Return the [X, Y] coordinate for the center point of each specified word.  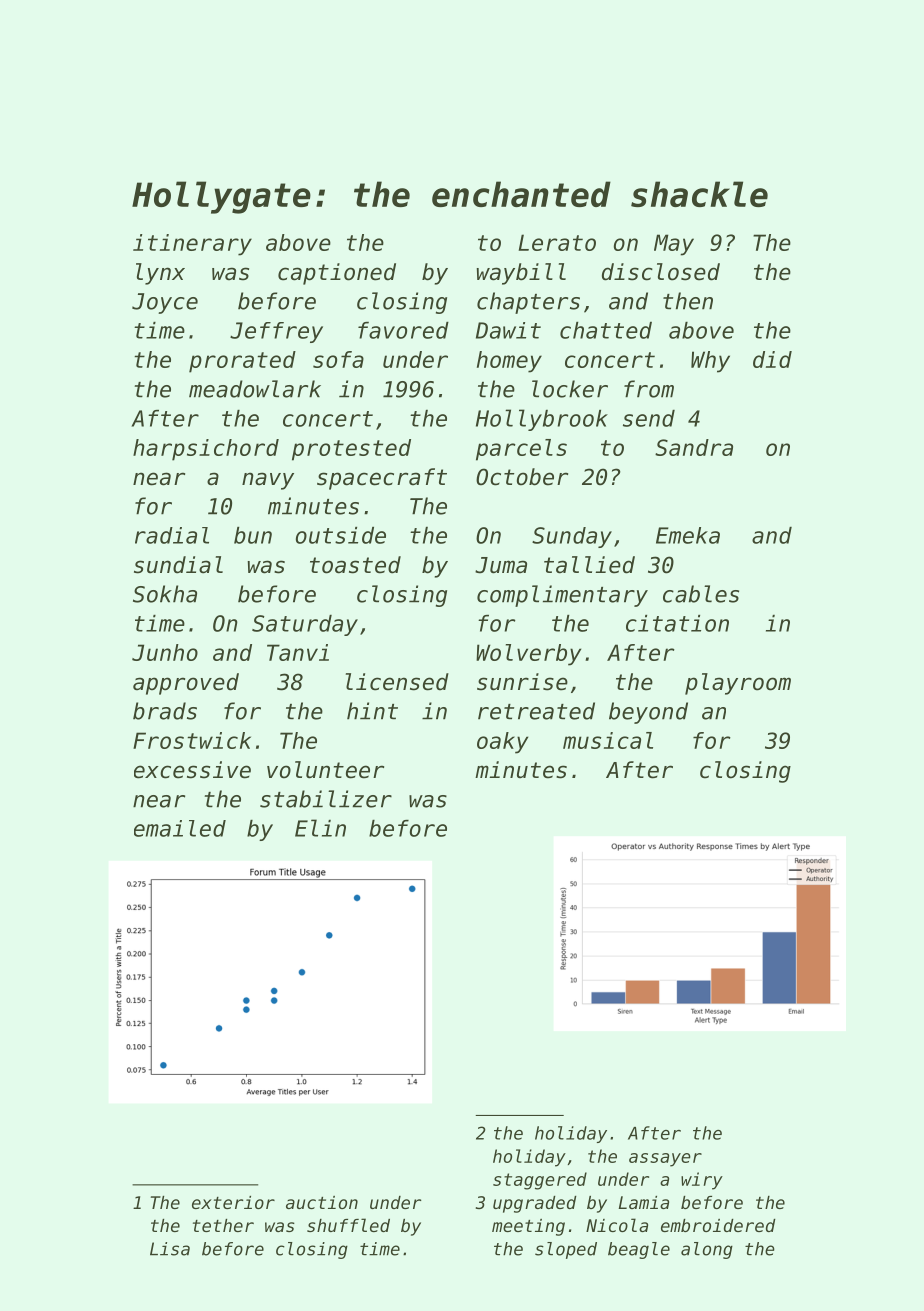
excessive [192, 770]
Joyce [165, 303]
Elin [320, 828]
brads [165, 711]
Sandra [694, 447]
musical [608, 740]
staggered [540, 1181]
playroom [738, 684]
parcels [521, 450]
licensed [397, 682]
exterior [233, 1202]
